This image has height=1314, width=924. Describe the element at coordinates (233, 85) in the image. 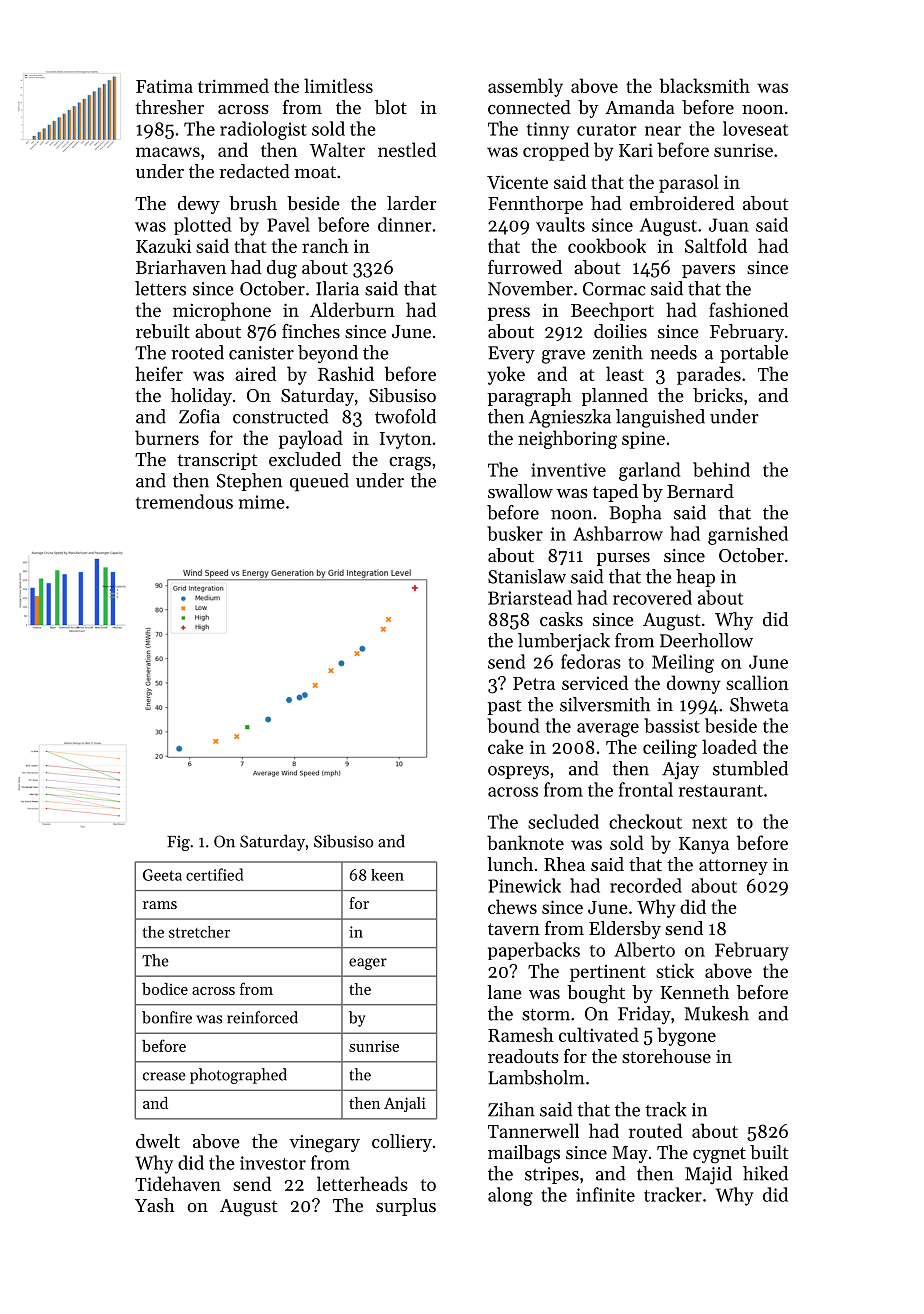

I see `trimmed` at that location.
